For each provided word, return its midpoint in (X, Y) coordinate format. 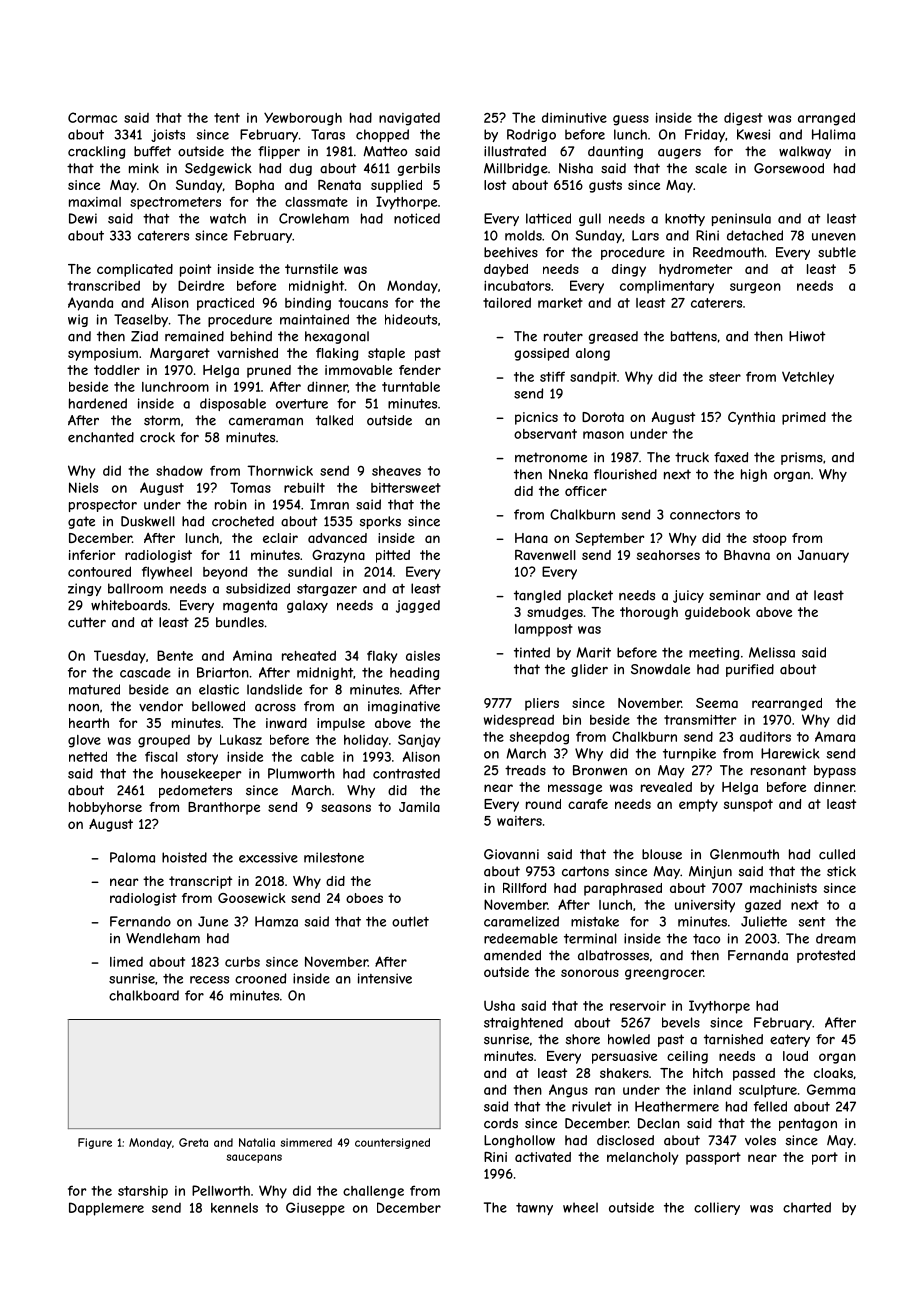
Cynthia (751, 418)
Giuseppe (315, 1209)
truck (692, 457)
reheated (309, 655)
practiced (225, 304)
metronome (551, 457)
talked (334, 420)
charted (807, 1207)
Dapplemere (106, 1209)
